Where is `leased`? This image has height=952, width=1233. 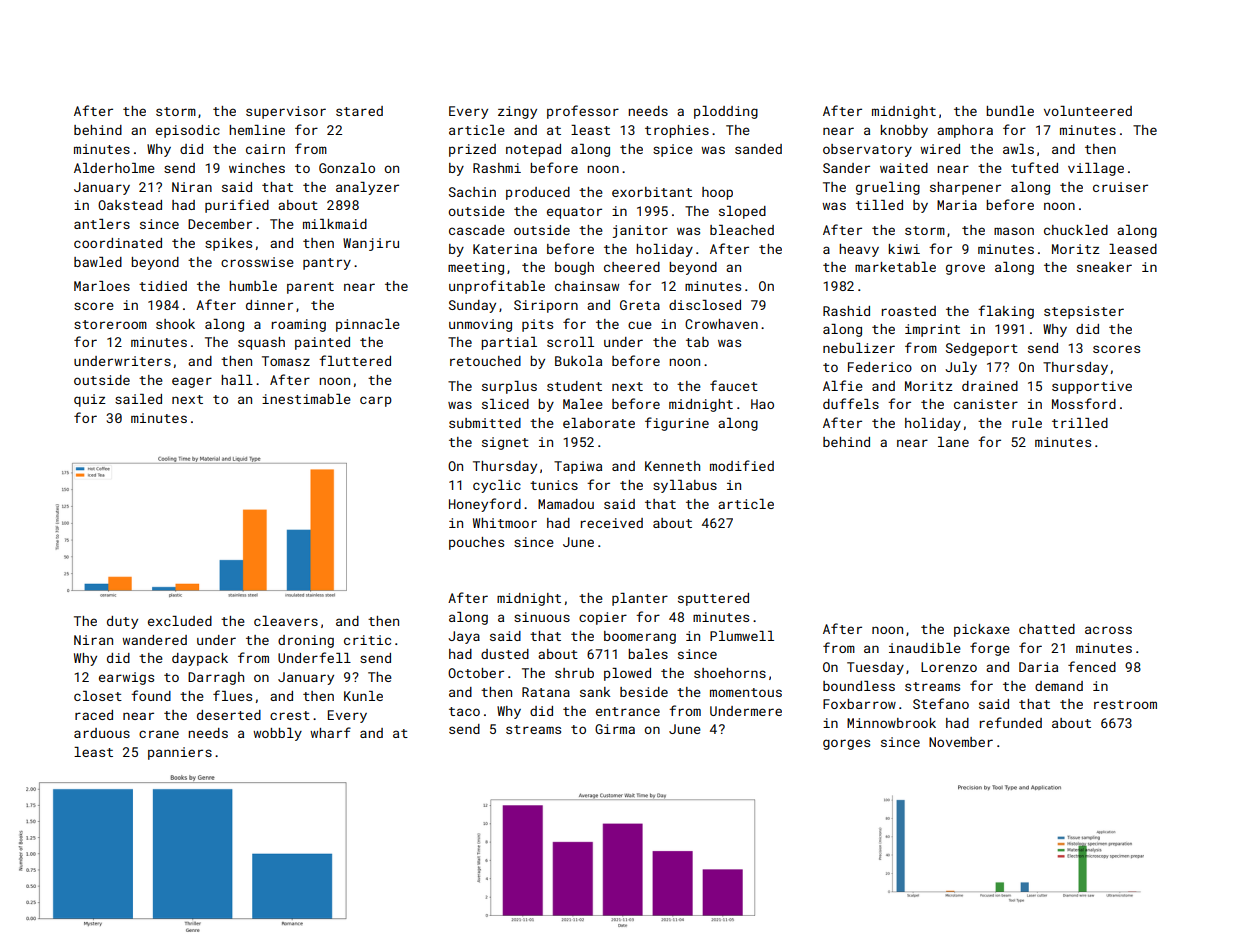
leased is located at coordinates (1133, 249).
